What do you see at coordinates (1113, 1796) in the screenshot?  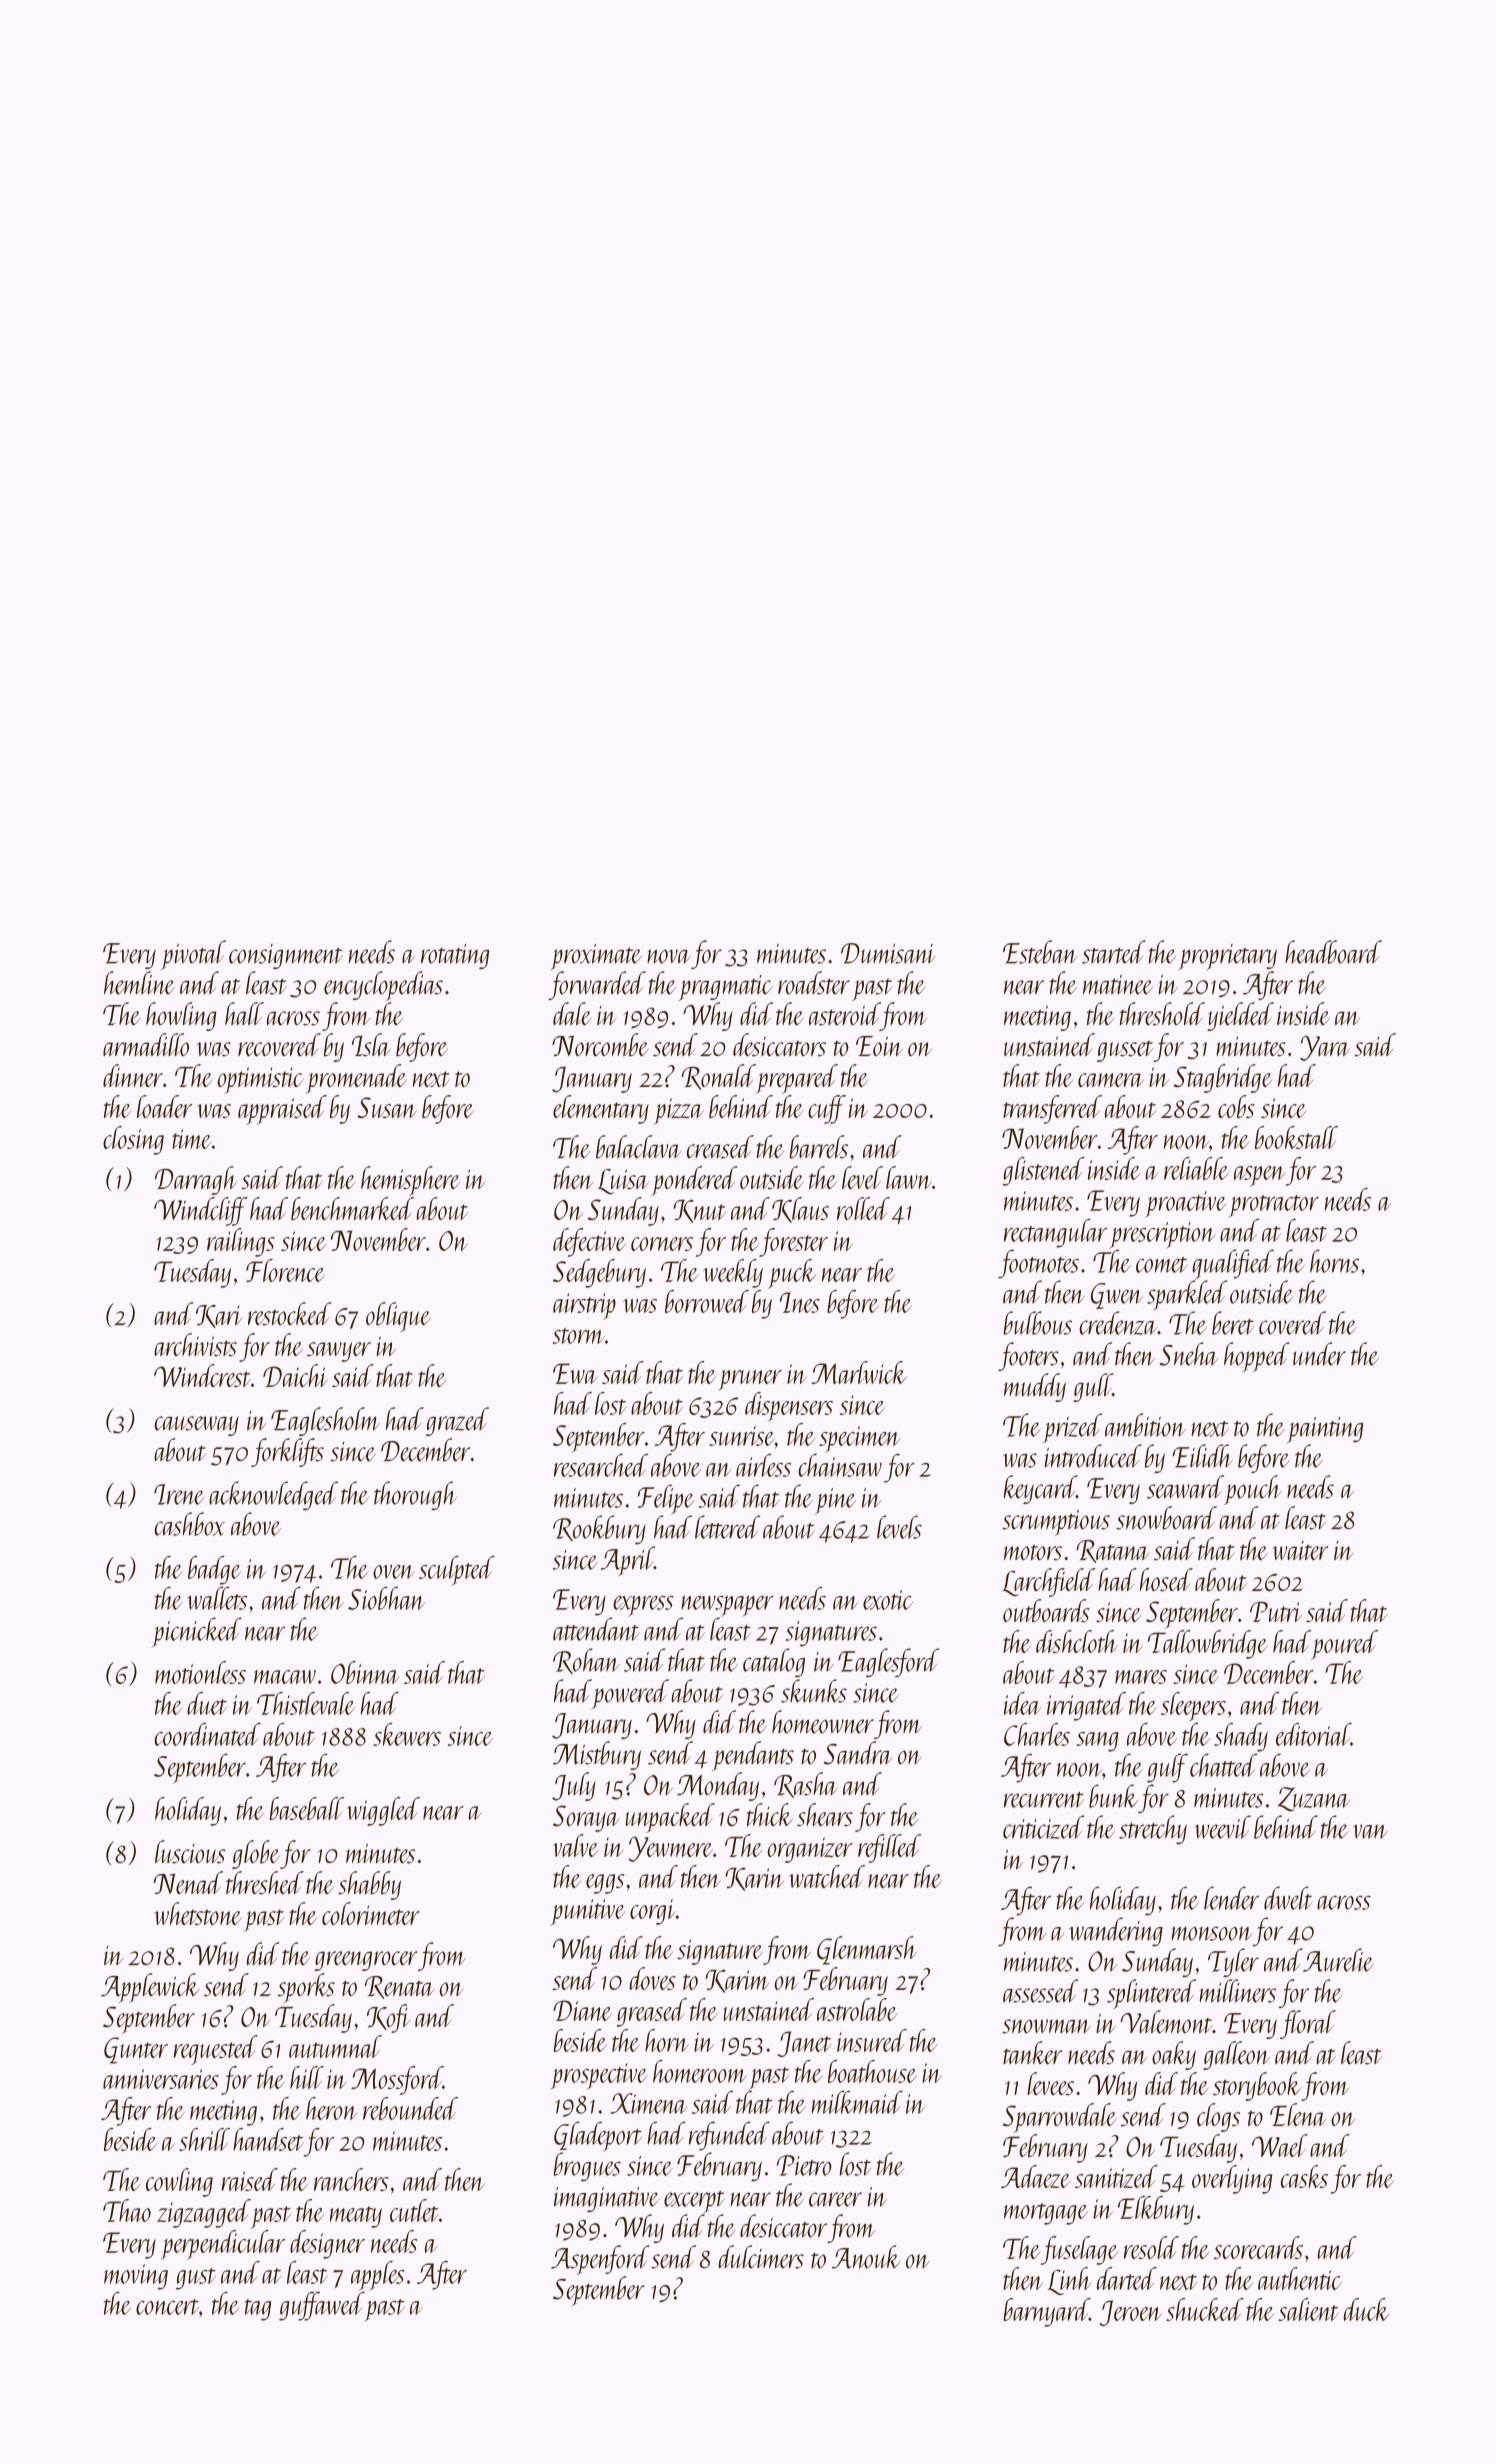 I see `bunk` at bounding box center [1113, 1796].
